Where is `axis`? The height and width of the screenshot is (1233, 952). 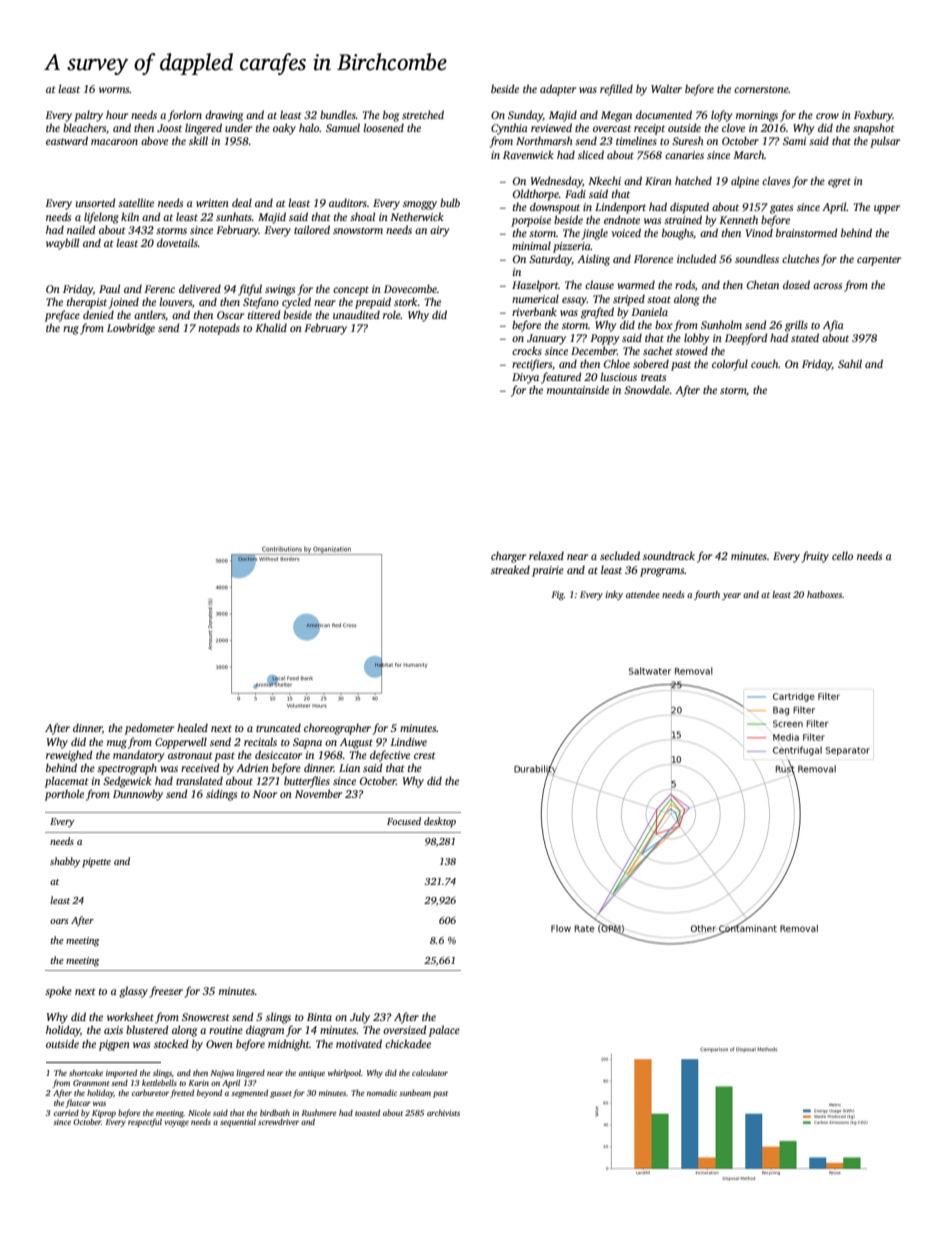 axis is located at coordinates (113, 1030).
